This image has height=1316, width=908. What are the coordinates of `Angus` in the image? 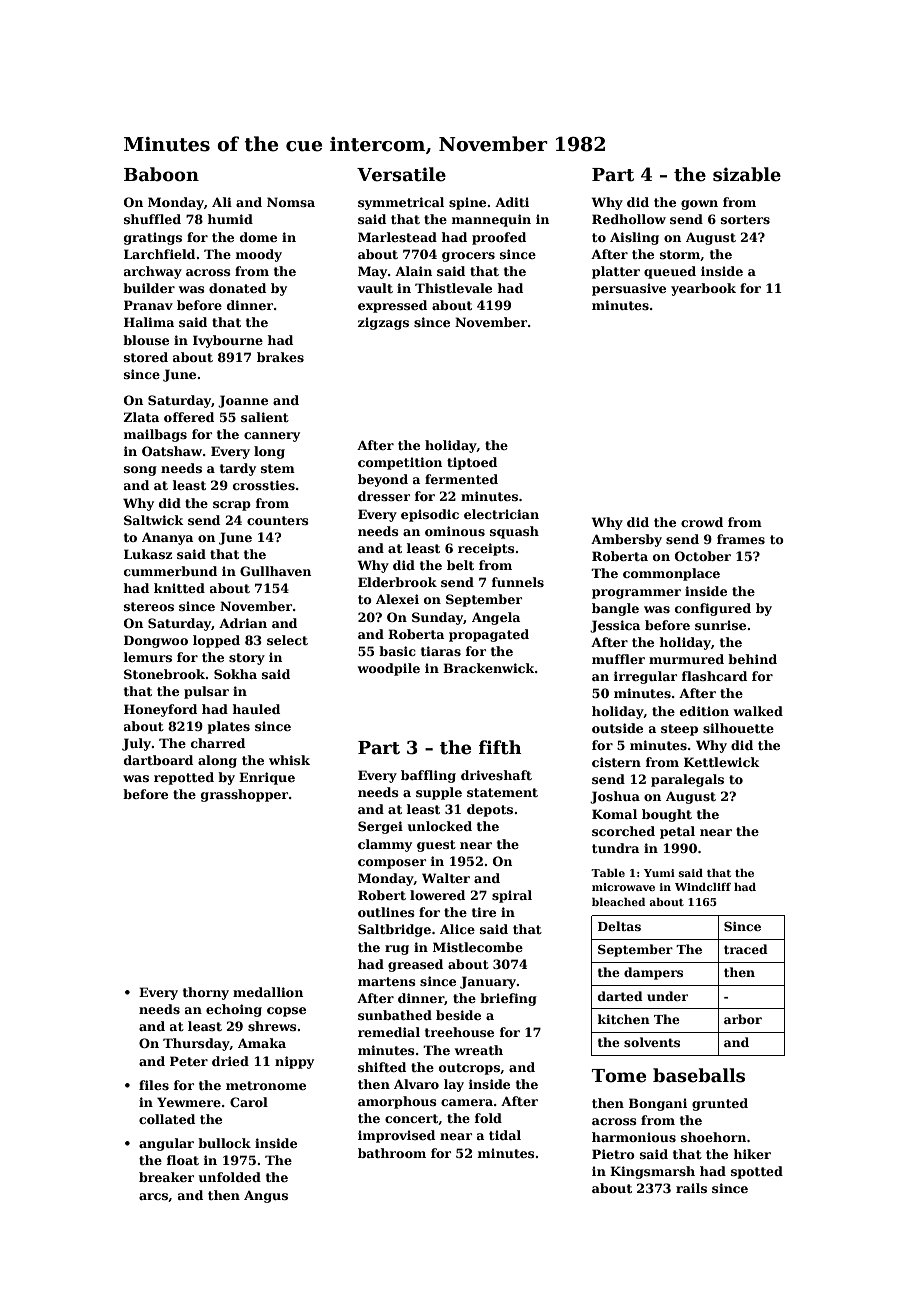 It's located at (266, 1196).
